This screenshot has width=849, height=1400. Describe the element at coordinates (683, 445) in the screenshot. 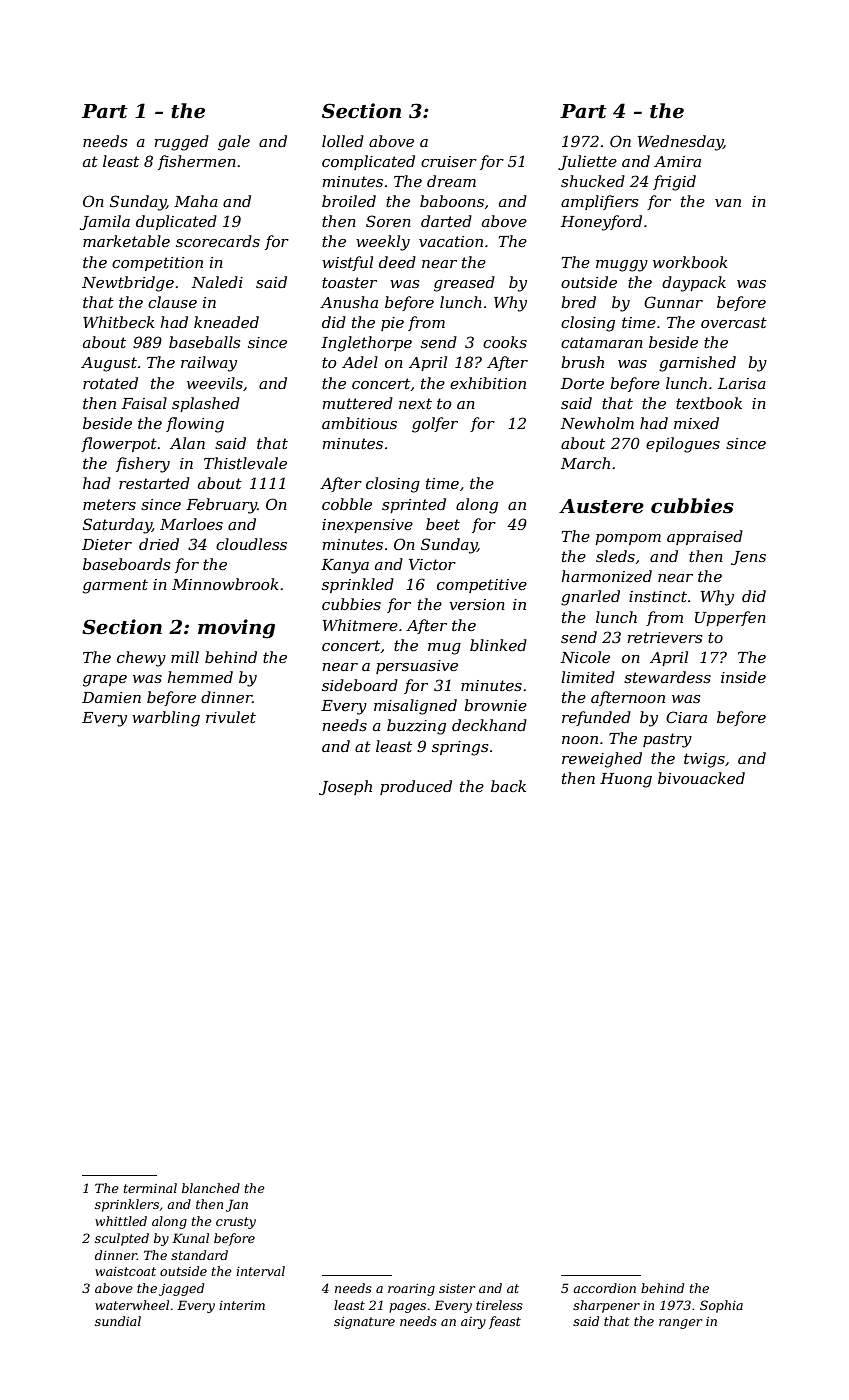

I see `epilogues` at that location.
